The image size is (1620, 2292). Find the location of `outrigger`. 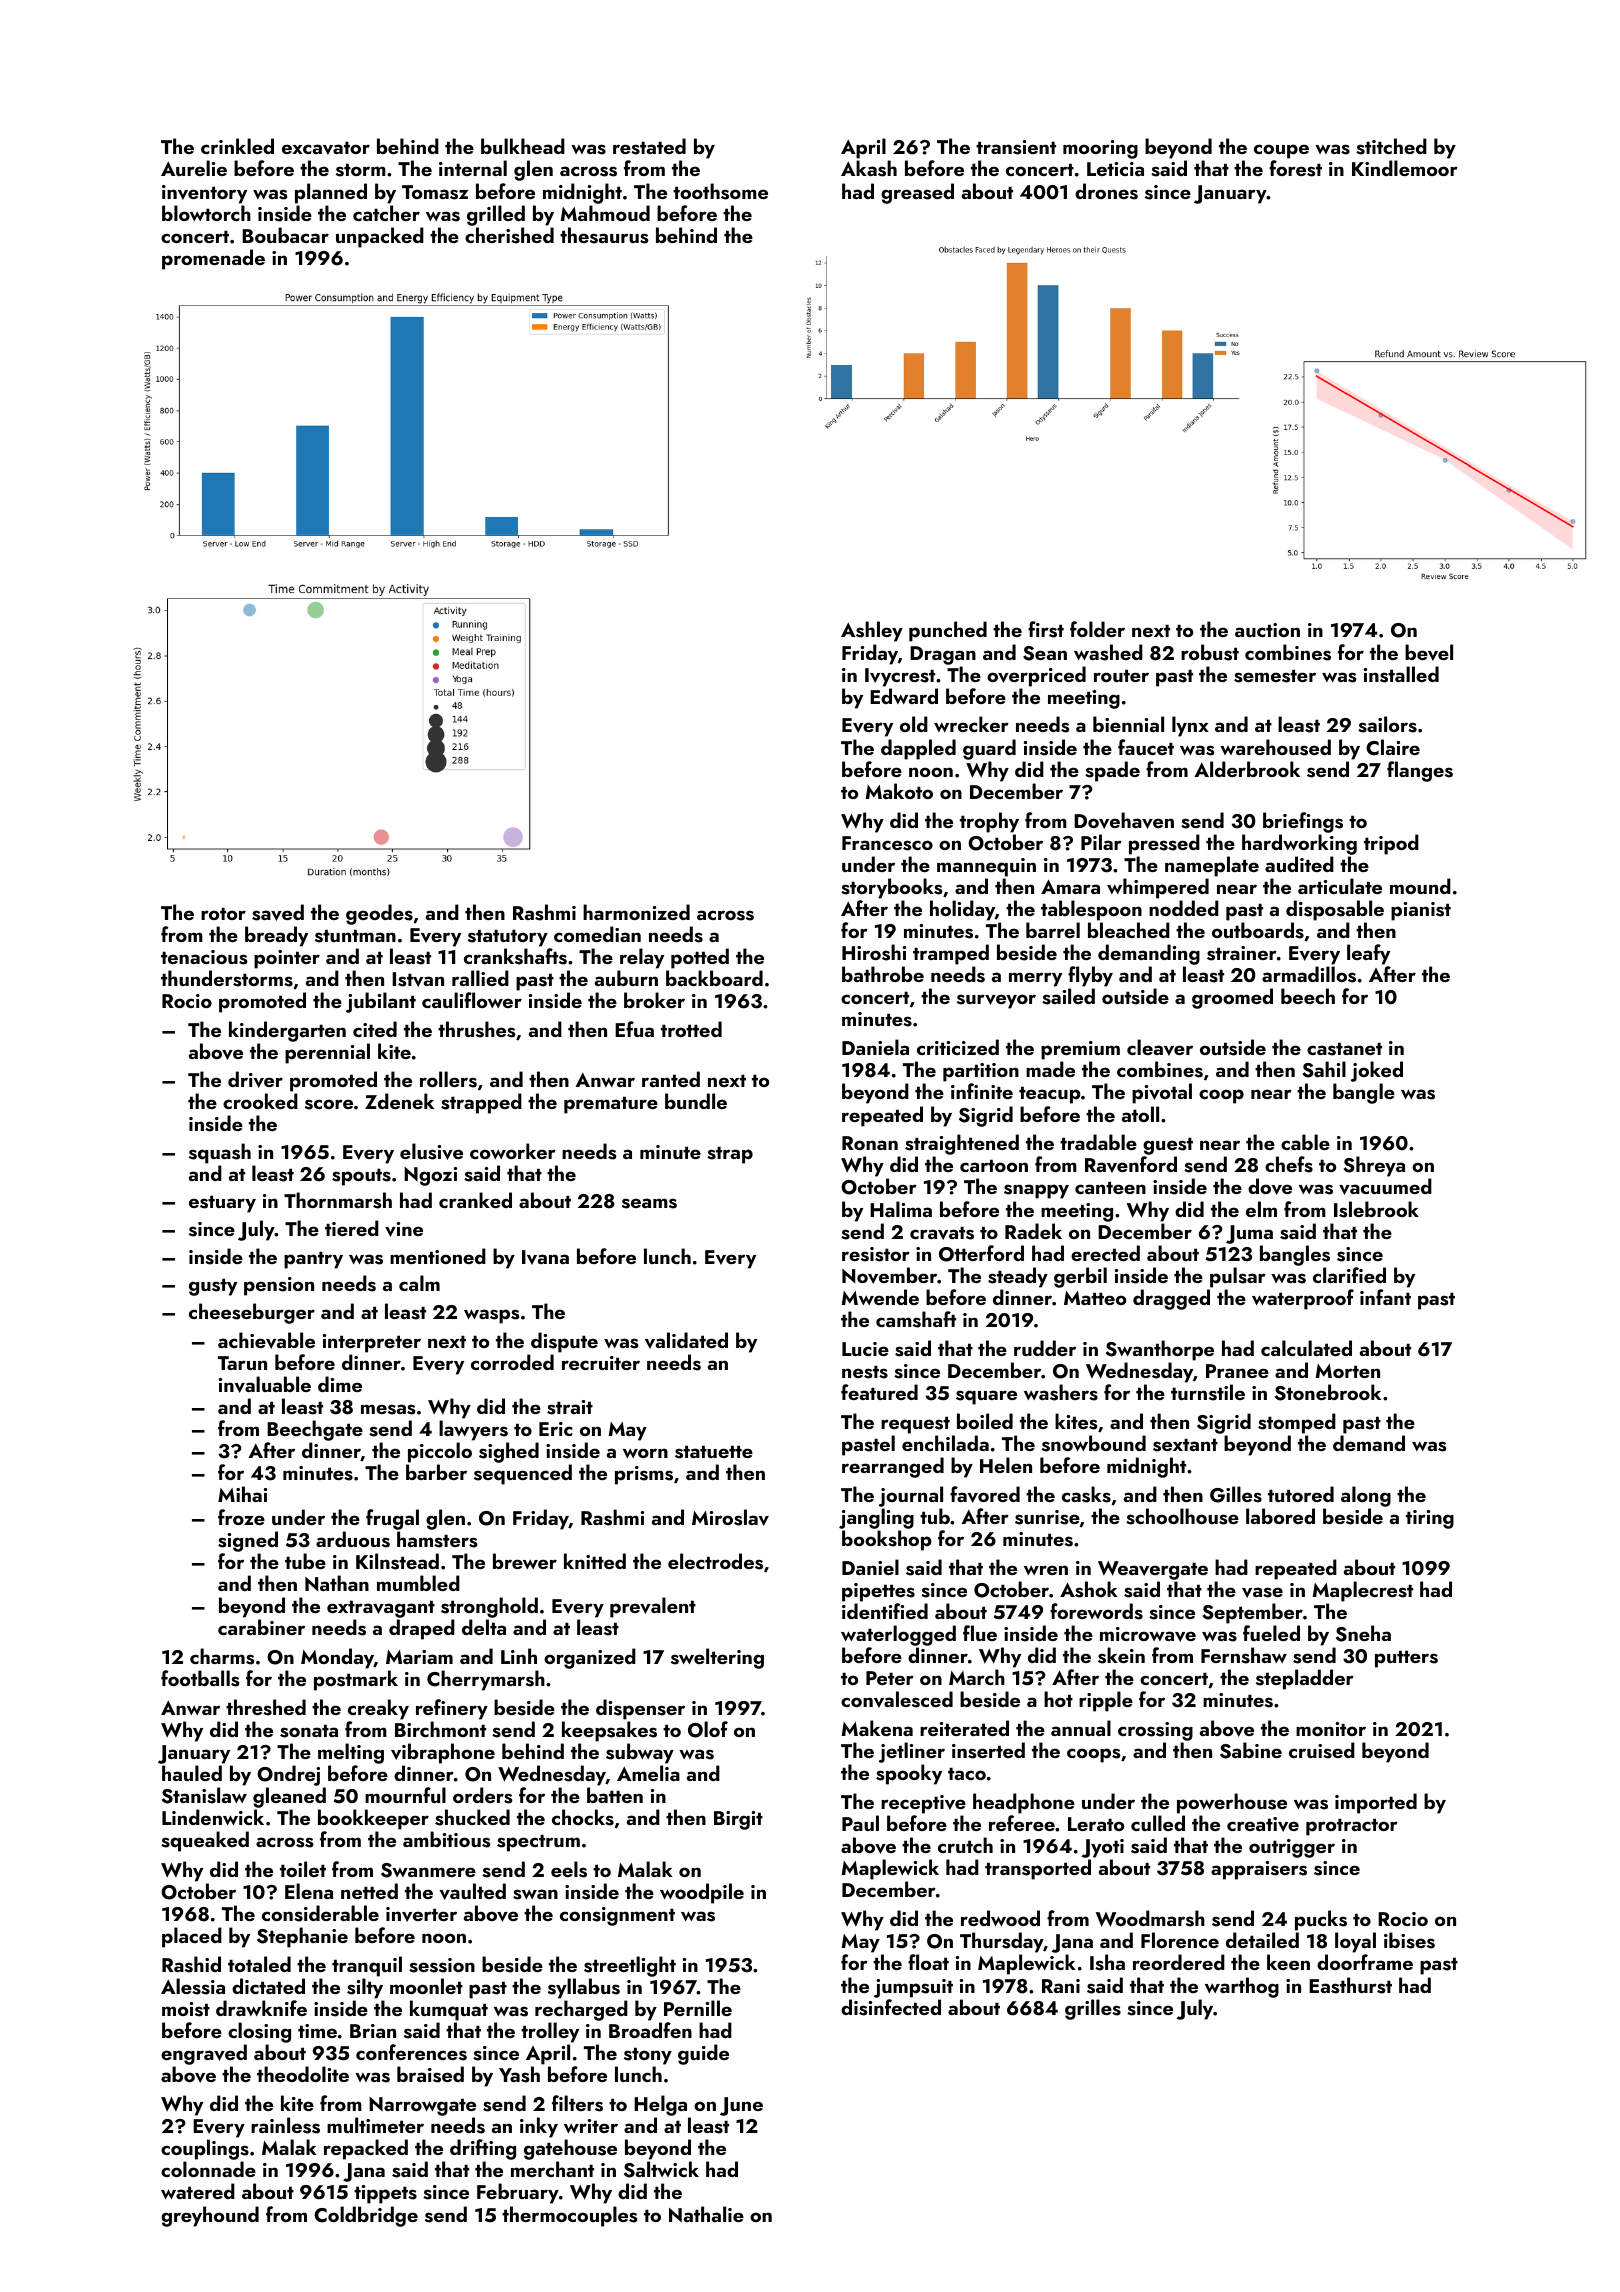

outrigger is located at coordinates (1292, 1848).
